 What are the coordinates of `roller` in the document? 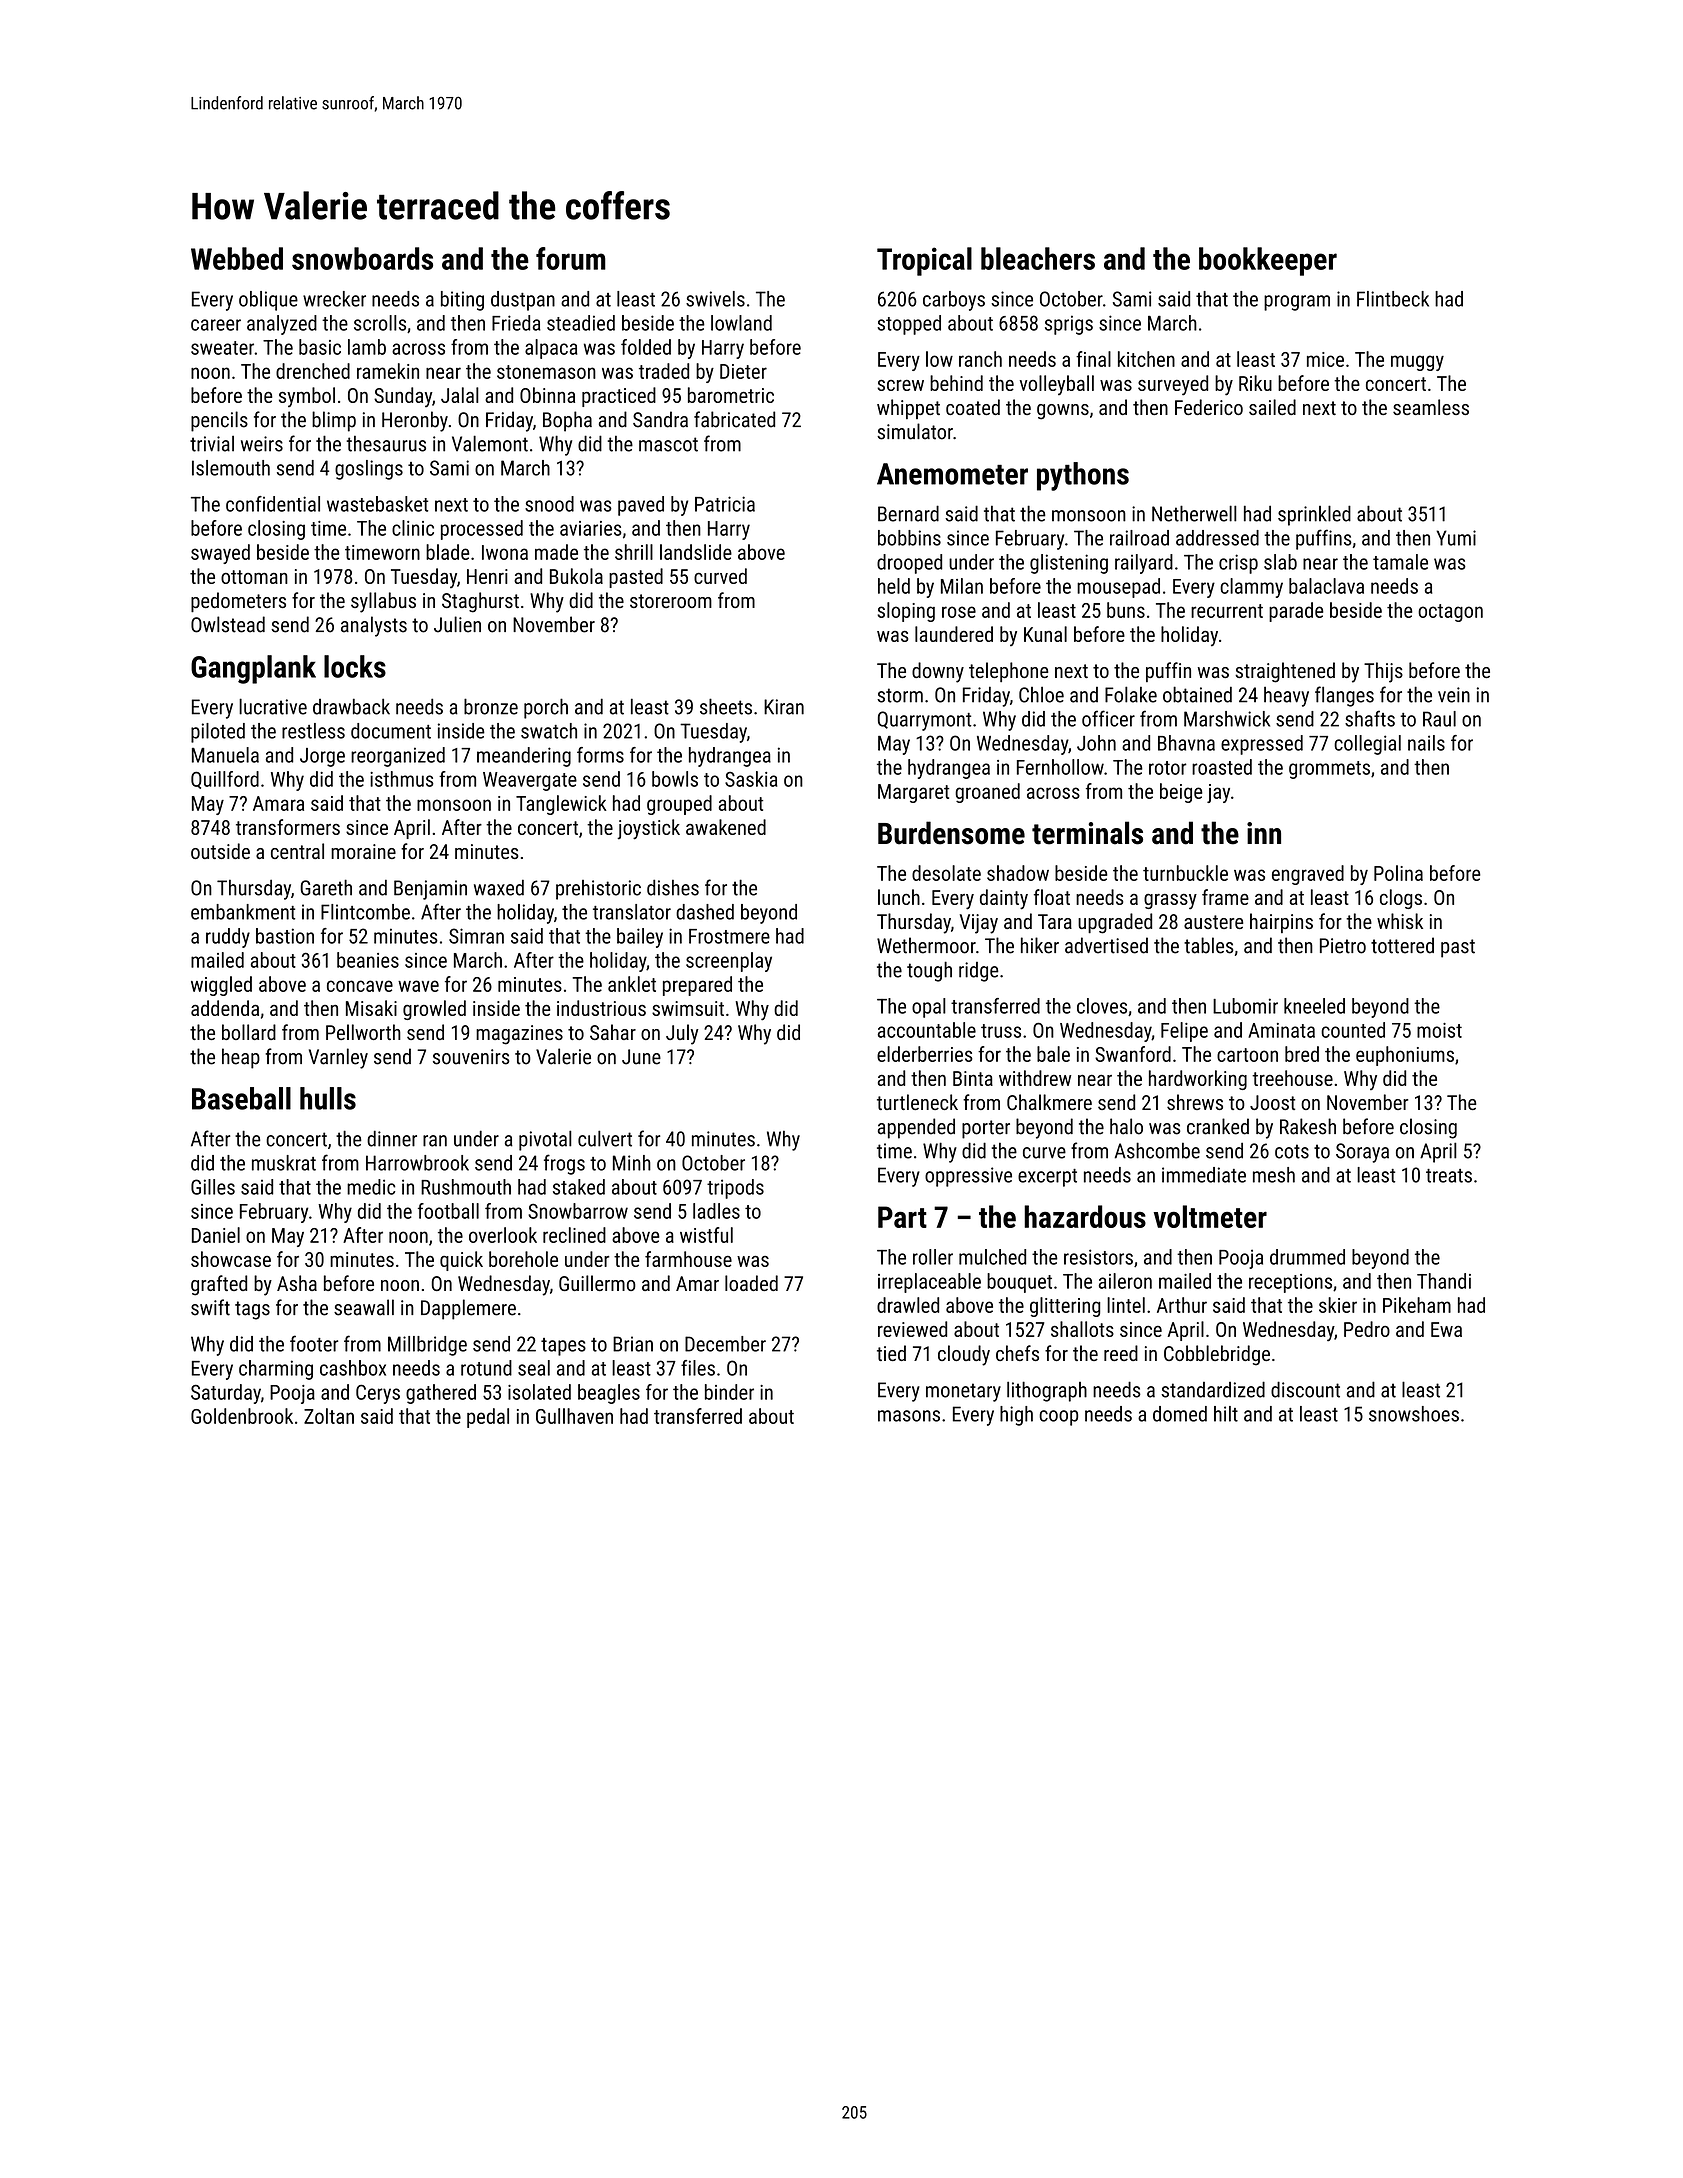 It's located at (933, 1257).
